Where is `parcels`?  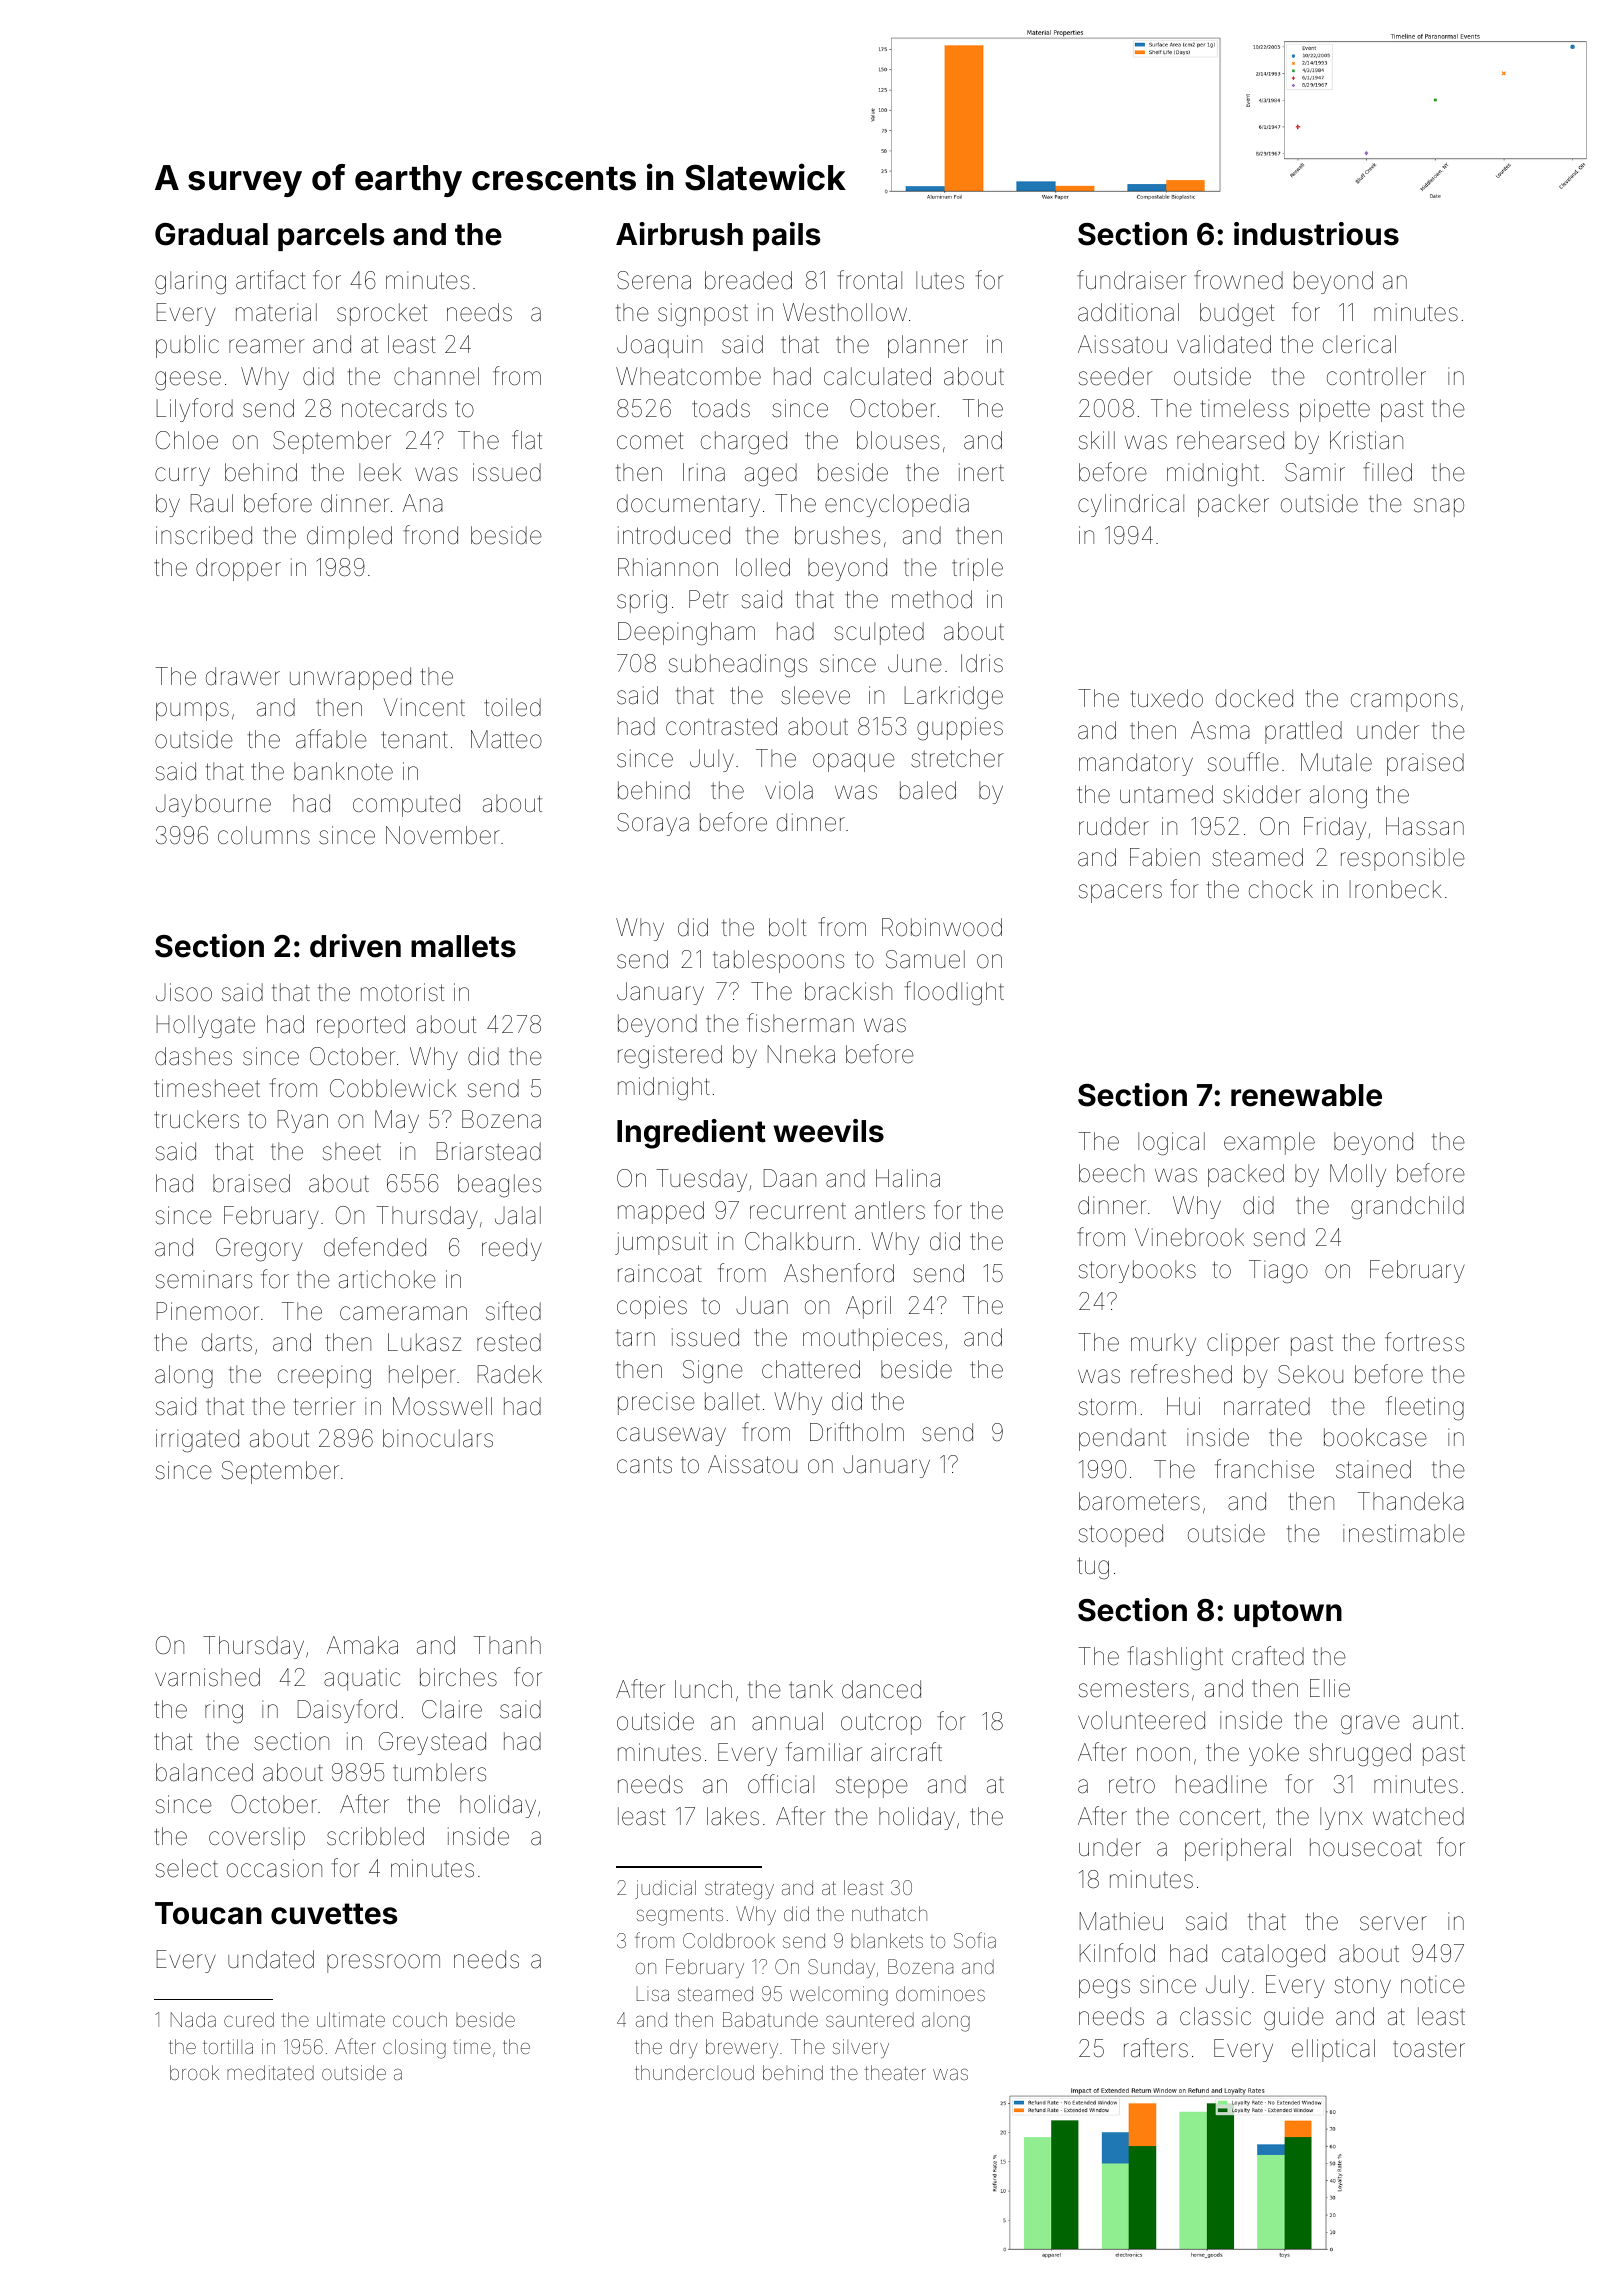 parcels is located at coordinates (331, 237).
